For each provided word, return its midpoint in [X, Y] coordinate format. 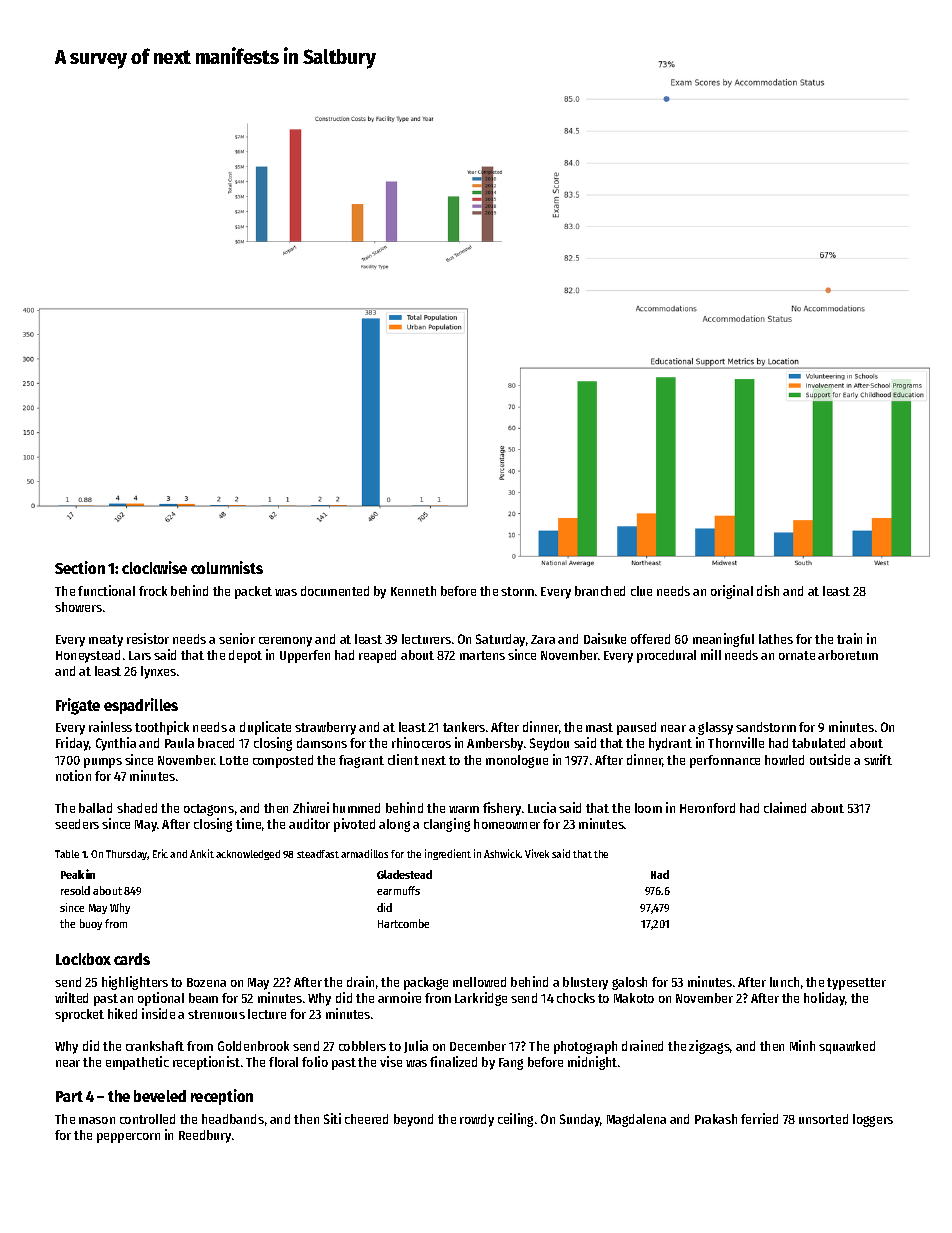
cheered [366, 1119]
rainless [110, 726]
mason [97, 1120]
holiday [824, 999]
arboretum [848, 655]
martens [482, 655]
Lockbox [83, 959]
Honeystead [88, 656]
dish [768, 590]
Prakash [716, 1119]
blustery [585, 983]
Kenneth [413, 591]
